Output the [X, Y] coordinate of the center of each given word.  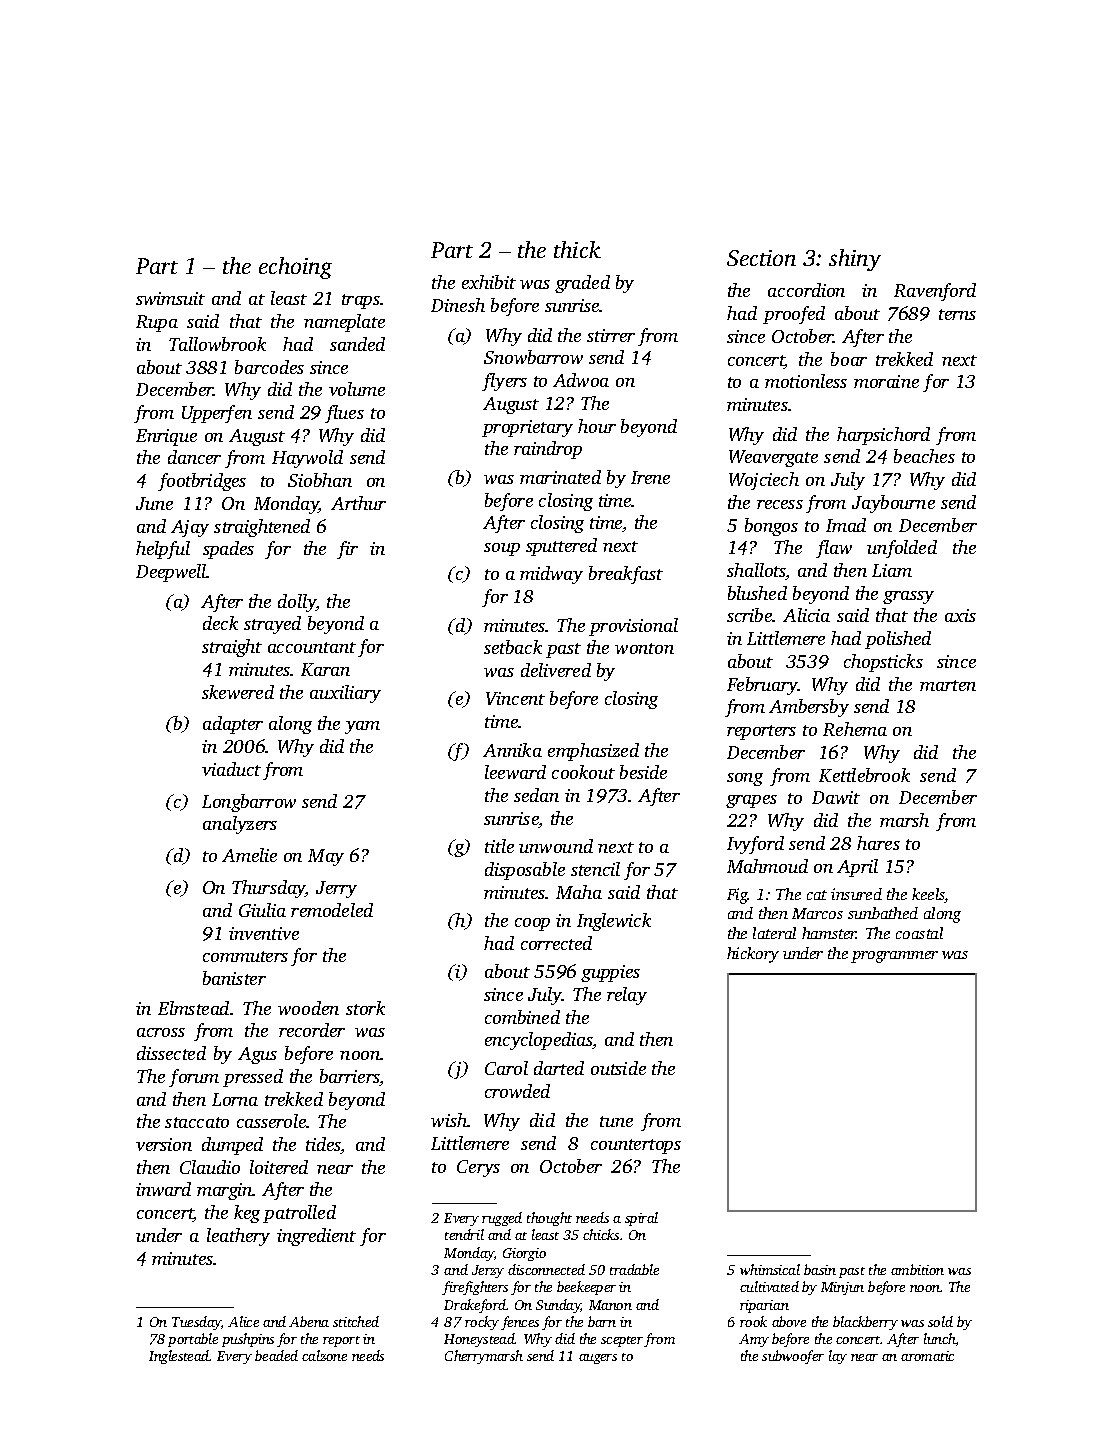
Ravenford [935, 292]
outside [618, 1068]
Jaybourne [893, 504]
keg [247, 1214]
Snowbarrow [533, 357]
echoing [295, 268]
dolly [297, 603]
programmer [894, 957]
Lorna [235, 1099]
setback [513, 647]
